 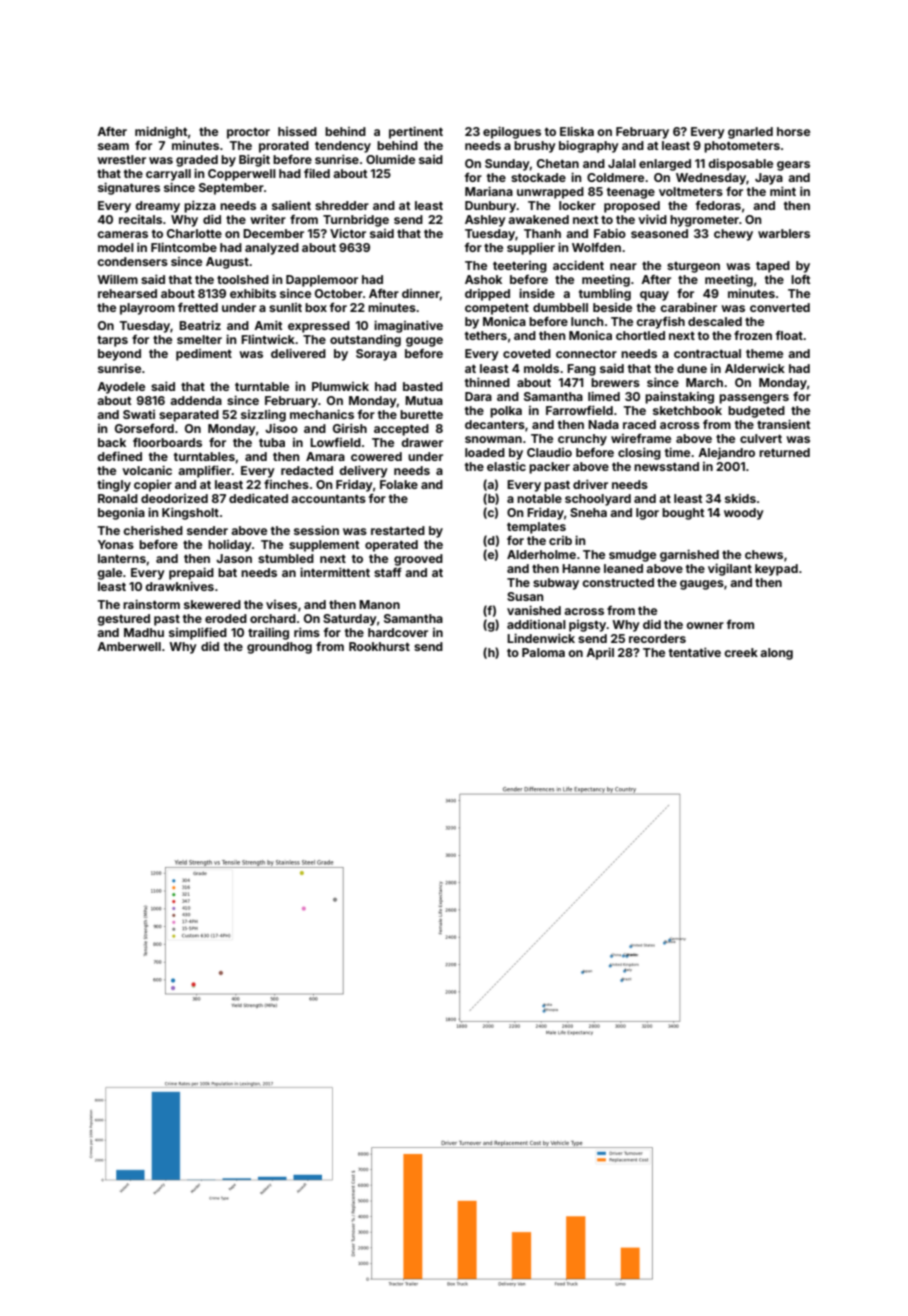 I want to click on midnight, so click(x=161, y=132).
